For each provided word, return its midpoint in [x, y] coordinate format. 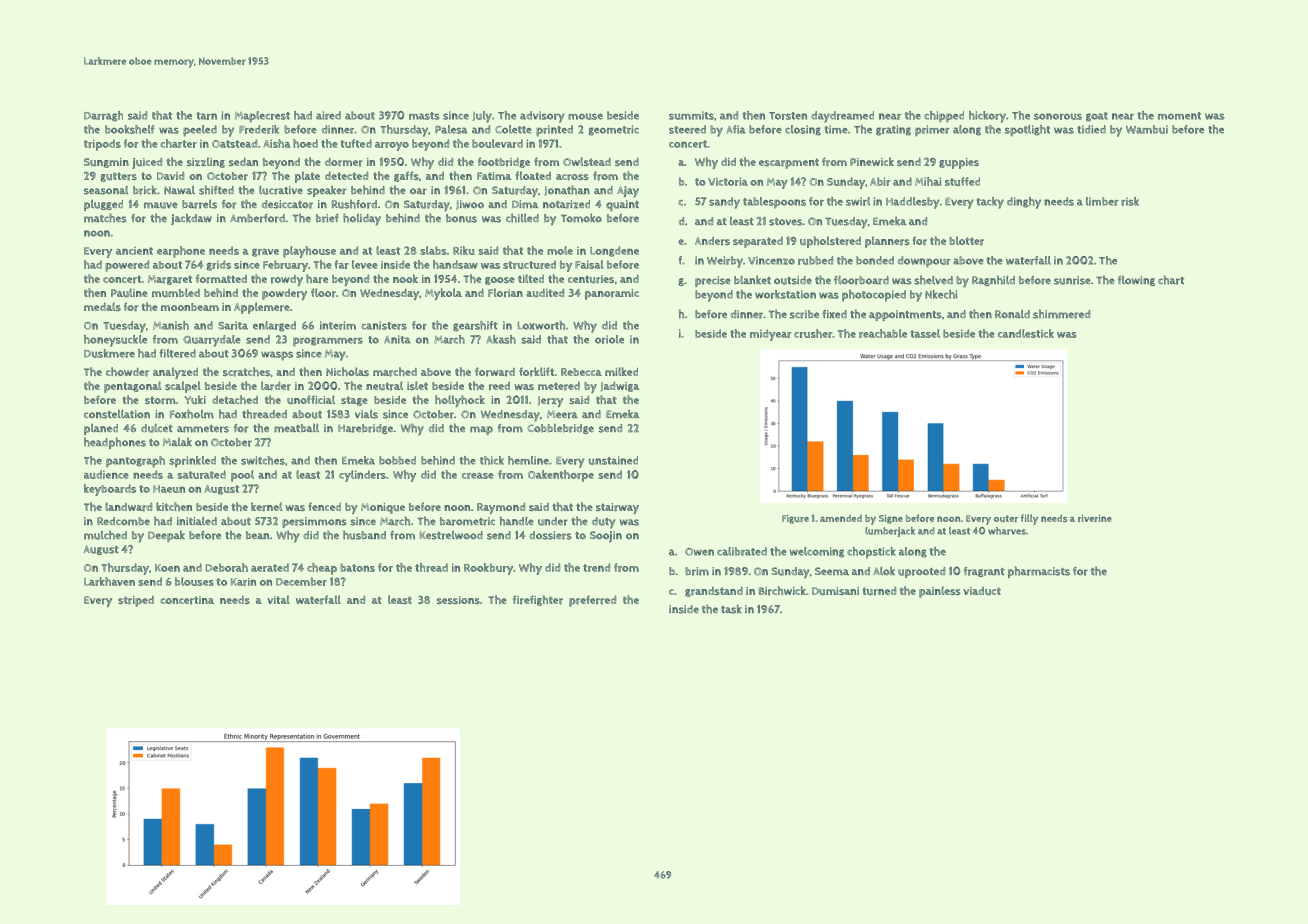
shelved [933, 280]
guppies [959, 163]
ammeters [203, 429]
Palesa [451, 129]
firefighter [538, 600]
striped [136, 601]
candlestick [1026, 333]
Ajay [628, 192]
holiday [362, 219]
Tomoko [581, 218]
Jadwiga [619, 387]
